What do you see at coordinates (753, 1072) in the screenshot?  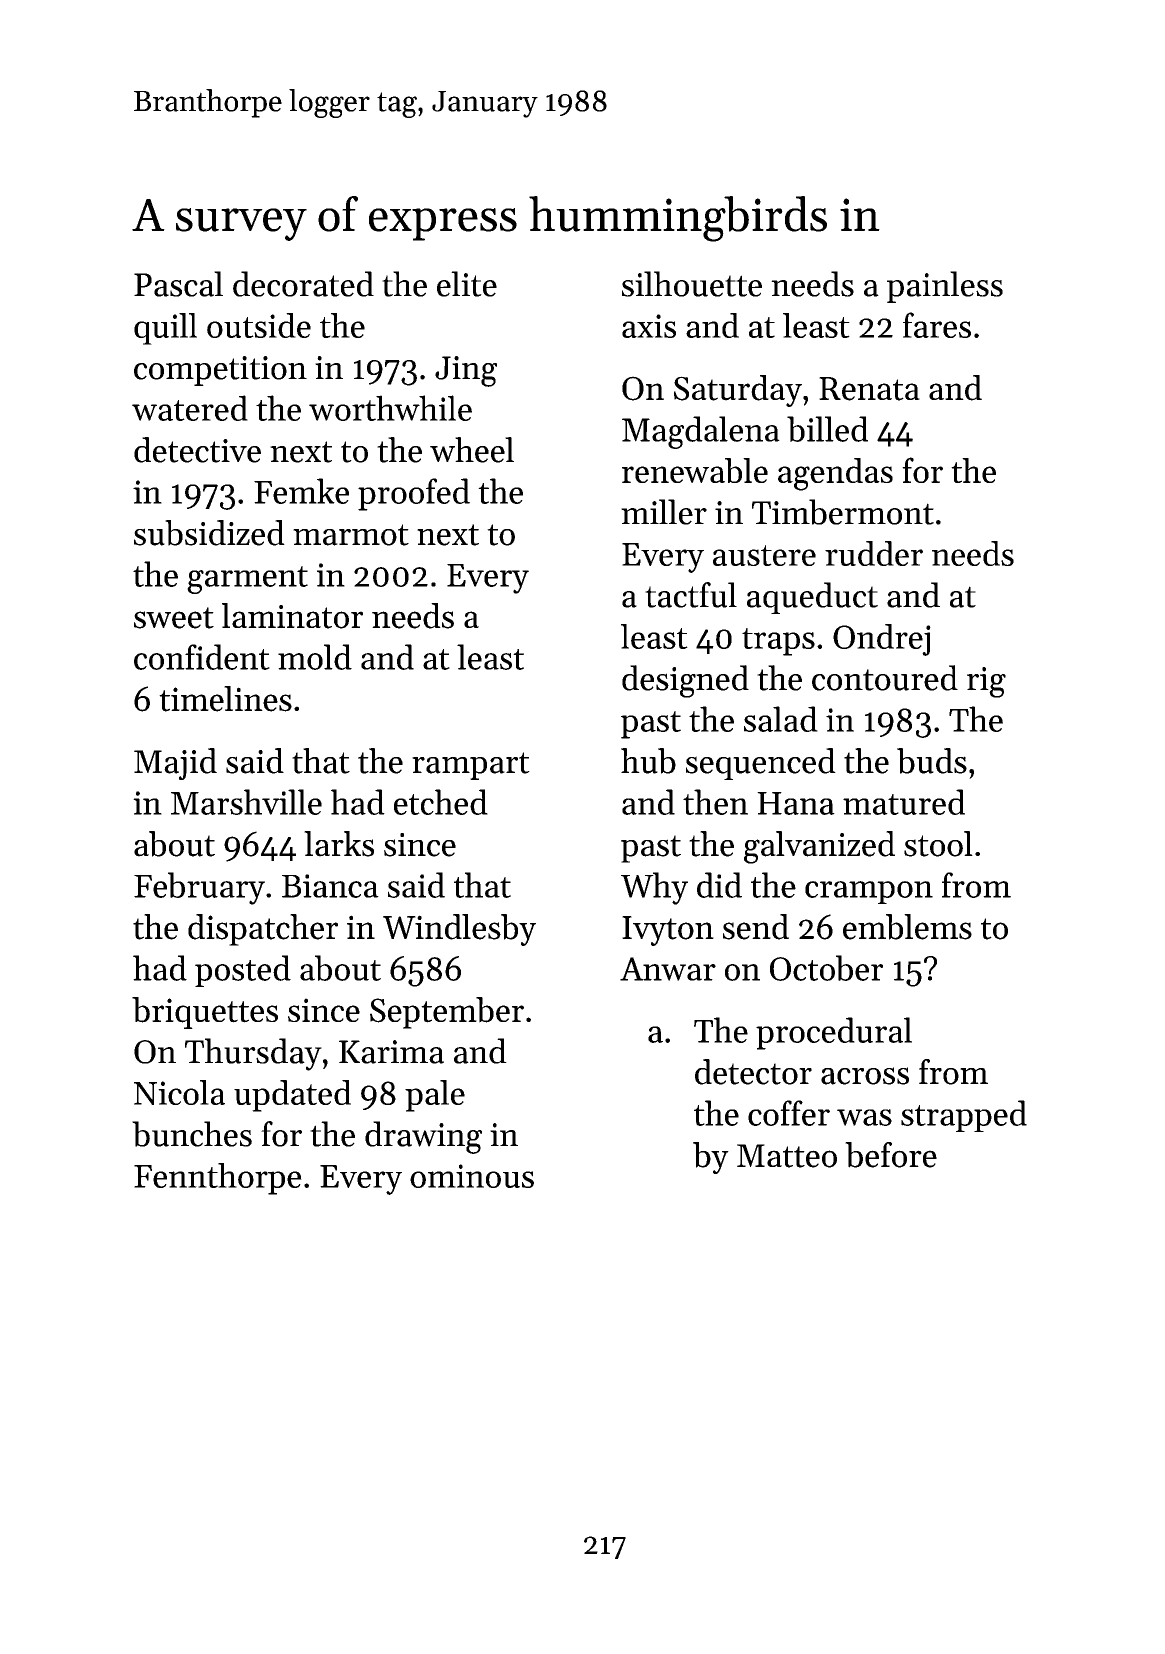 I see `detector` at bounding box center [753, 1072].
